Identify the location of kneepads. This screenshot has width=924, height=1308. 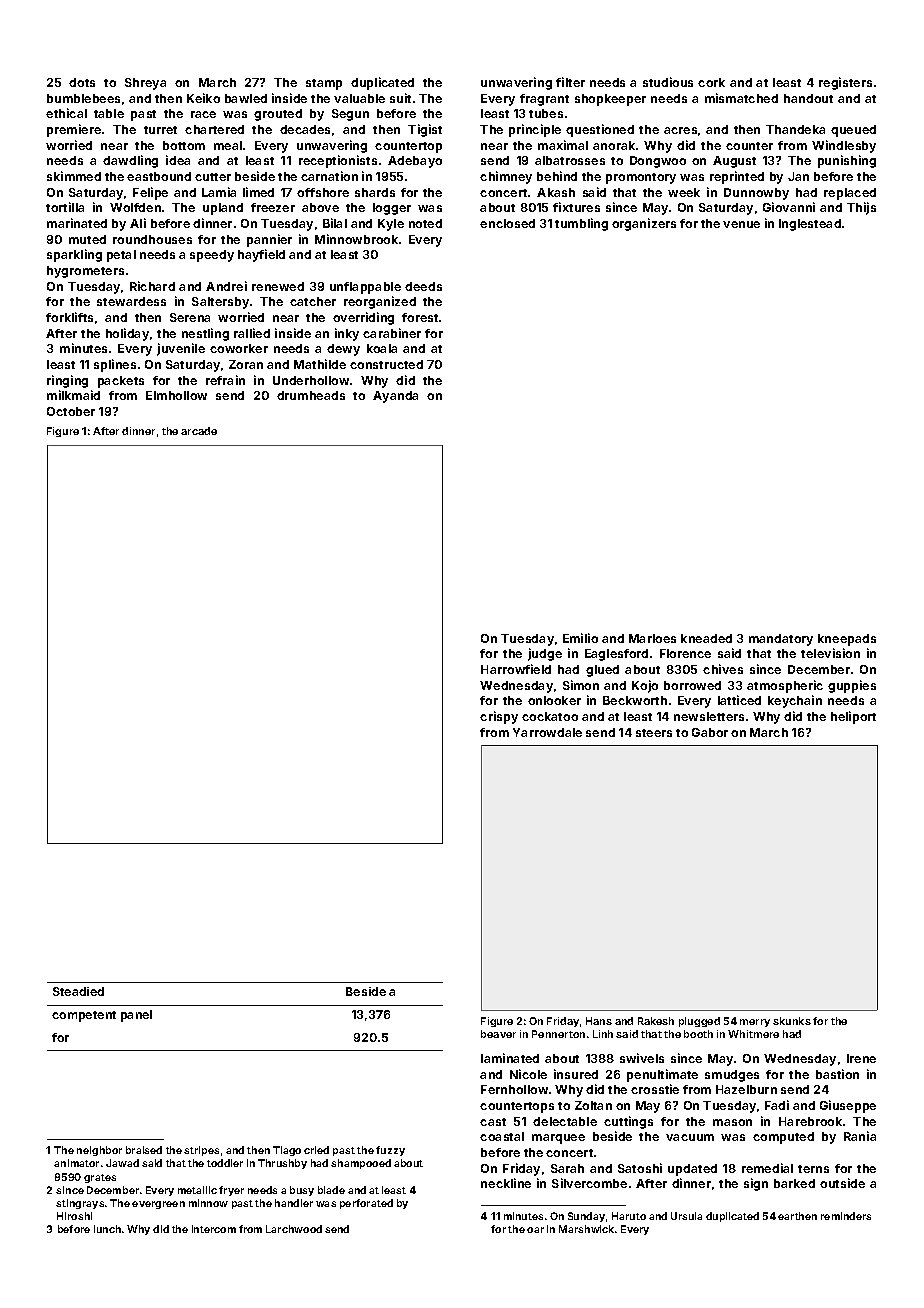
(847, 640).
